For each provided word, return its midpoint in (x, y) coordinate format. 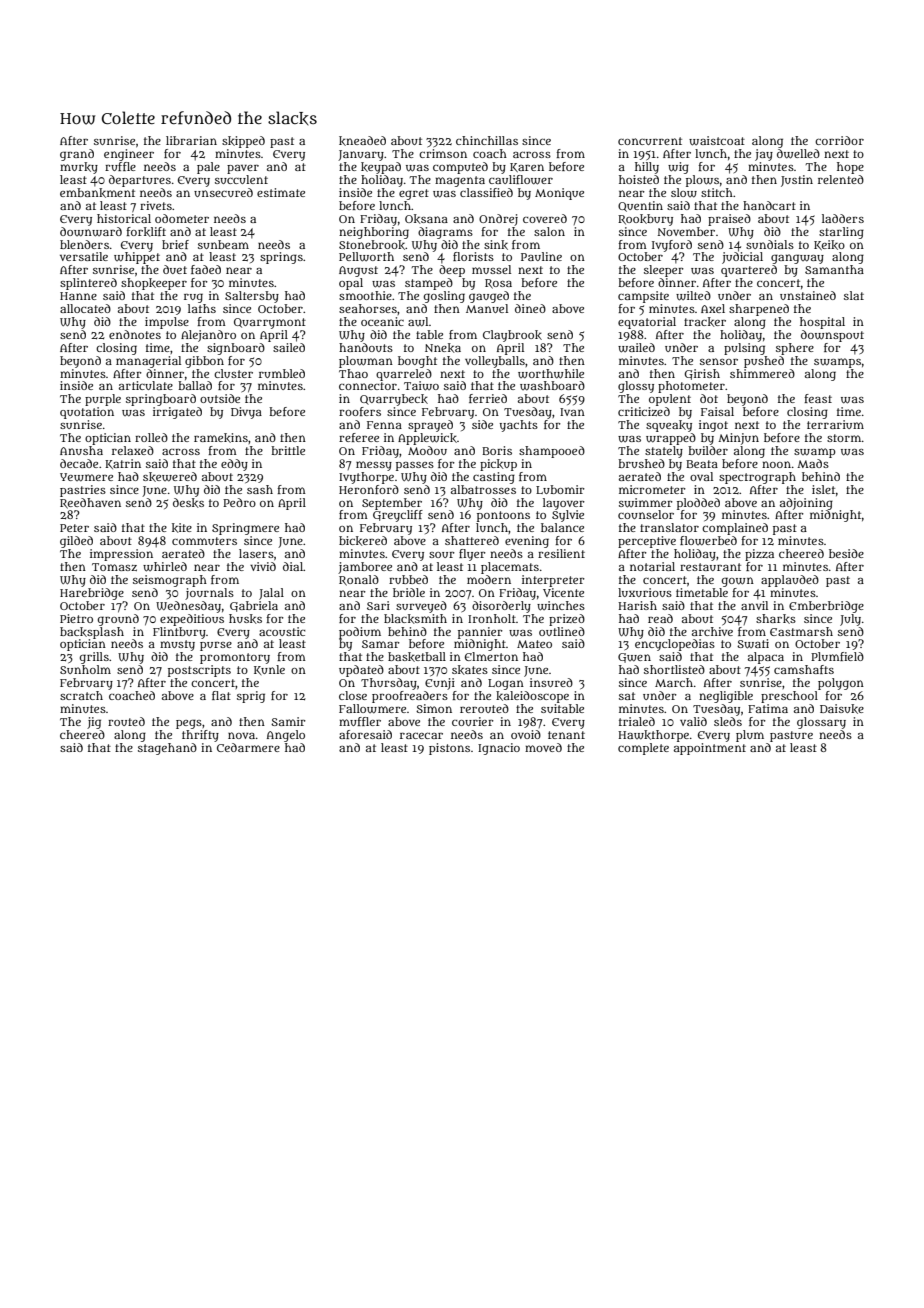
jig (94, 723)
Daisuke (842, 709)
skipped (243, 142)
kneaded (362, 141)
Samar (381, 644)
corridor (839, 140)
